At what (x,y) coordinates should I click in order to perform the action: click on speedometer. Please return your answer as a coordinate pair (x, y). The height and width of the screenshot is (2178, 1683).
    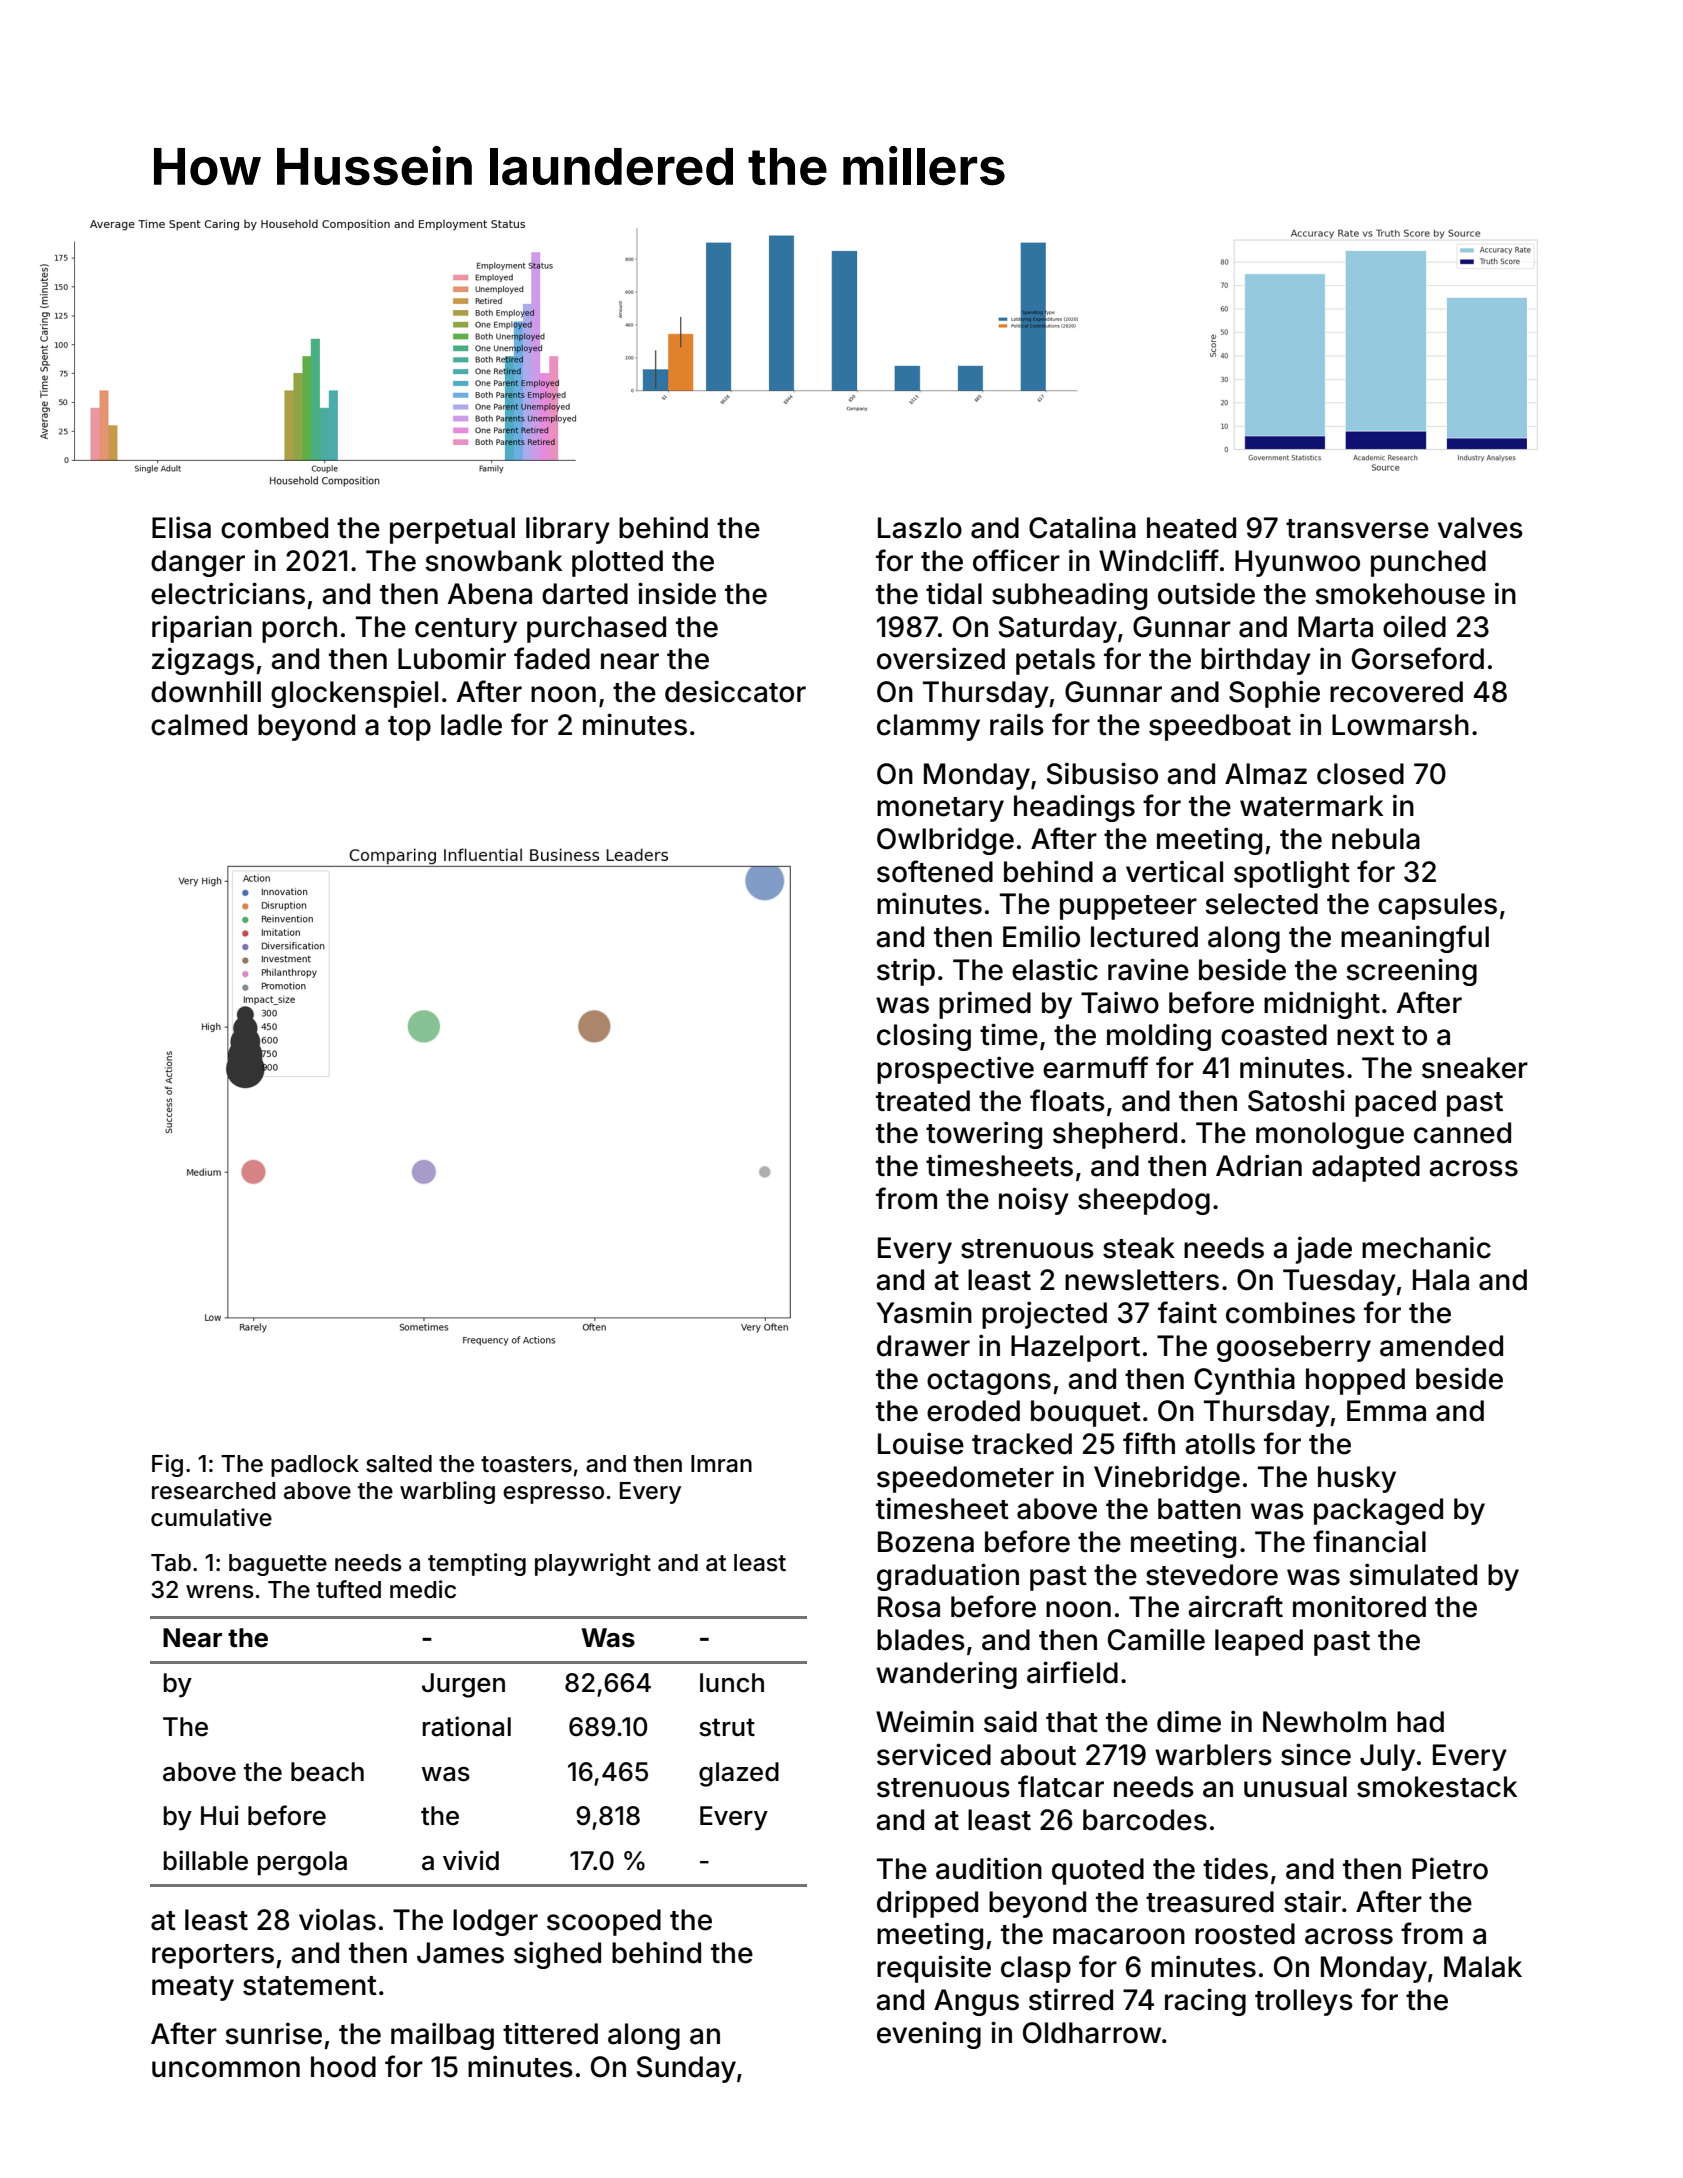
    Looking at the image, I should click on (965, 1479).
